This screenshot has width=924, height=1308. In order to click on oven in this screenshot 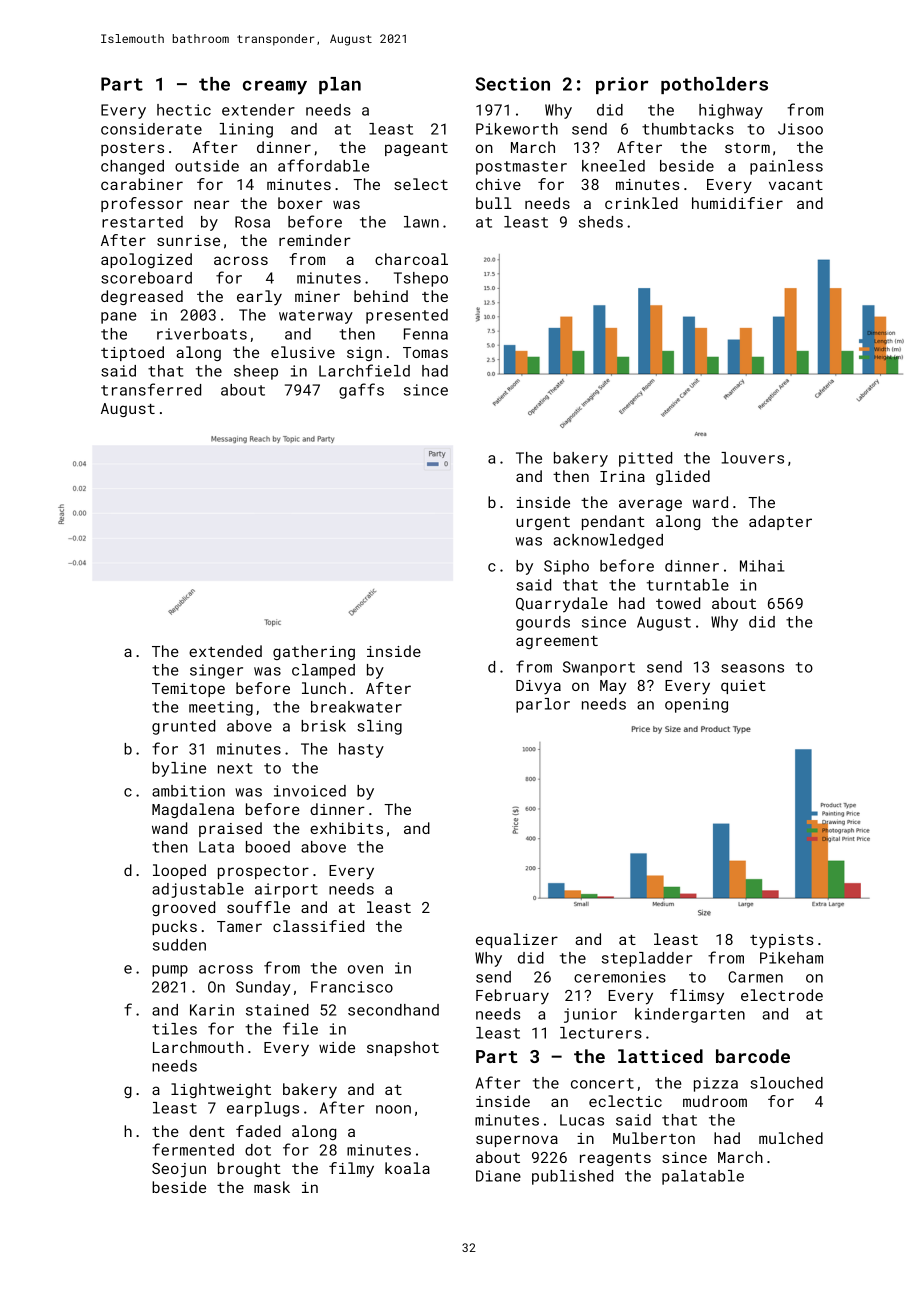, I will do `click(365, 969)`.
